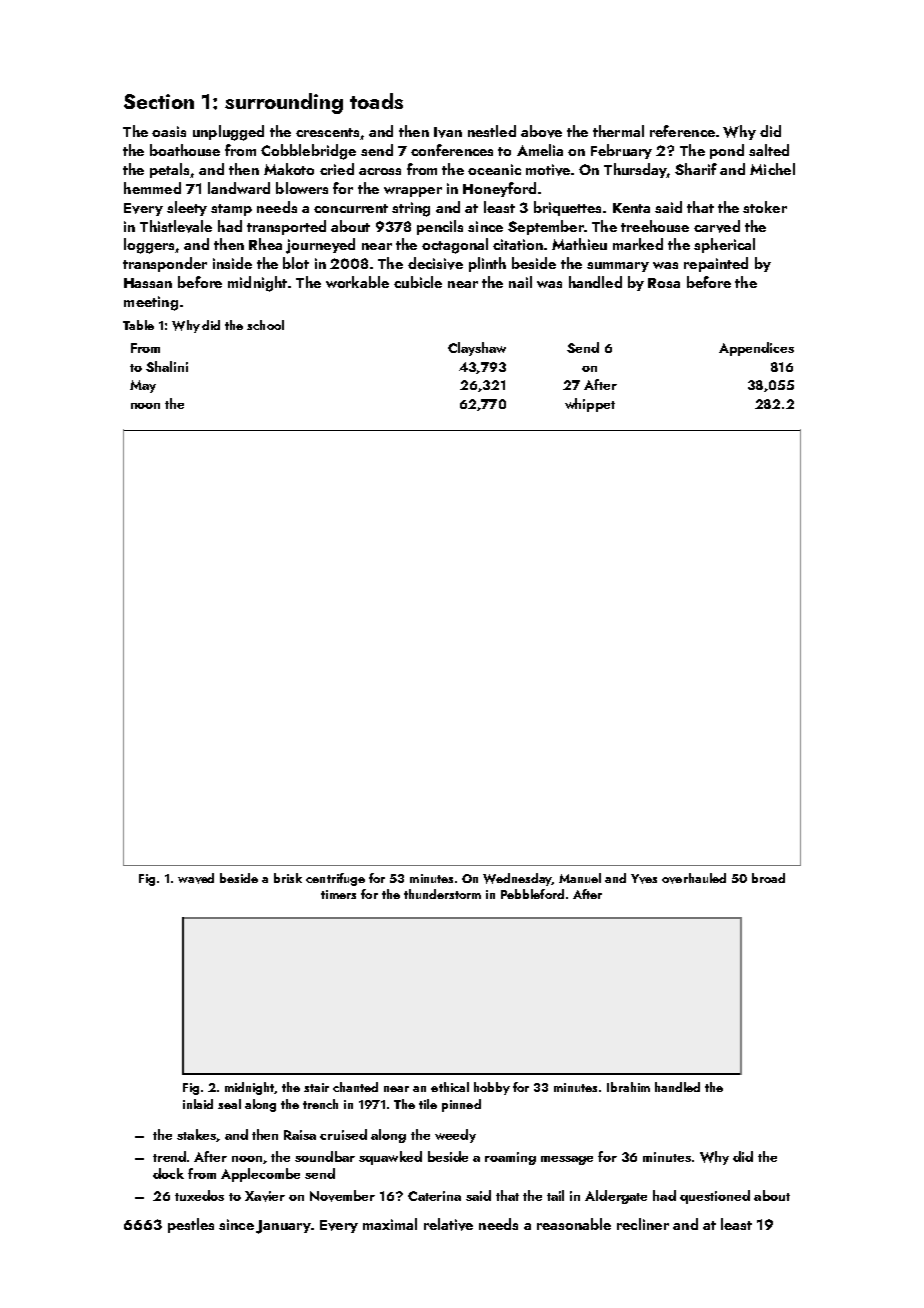  I want to click on Applecombe, so click(260, 1175).
